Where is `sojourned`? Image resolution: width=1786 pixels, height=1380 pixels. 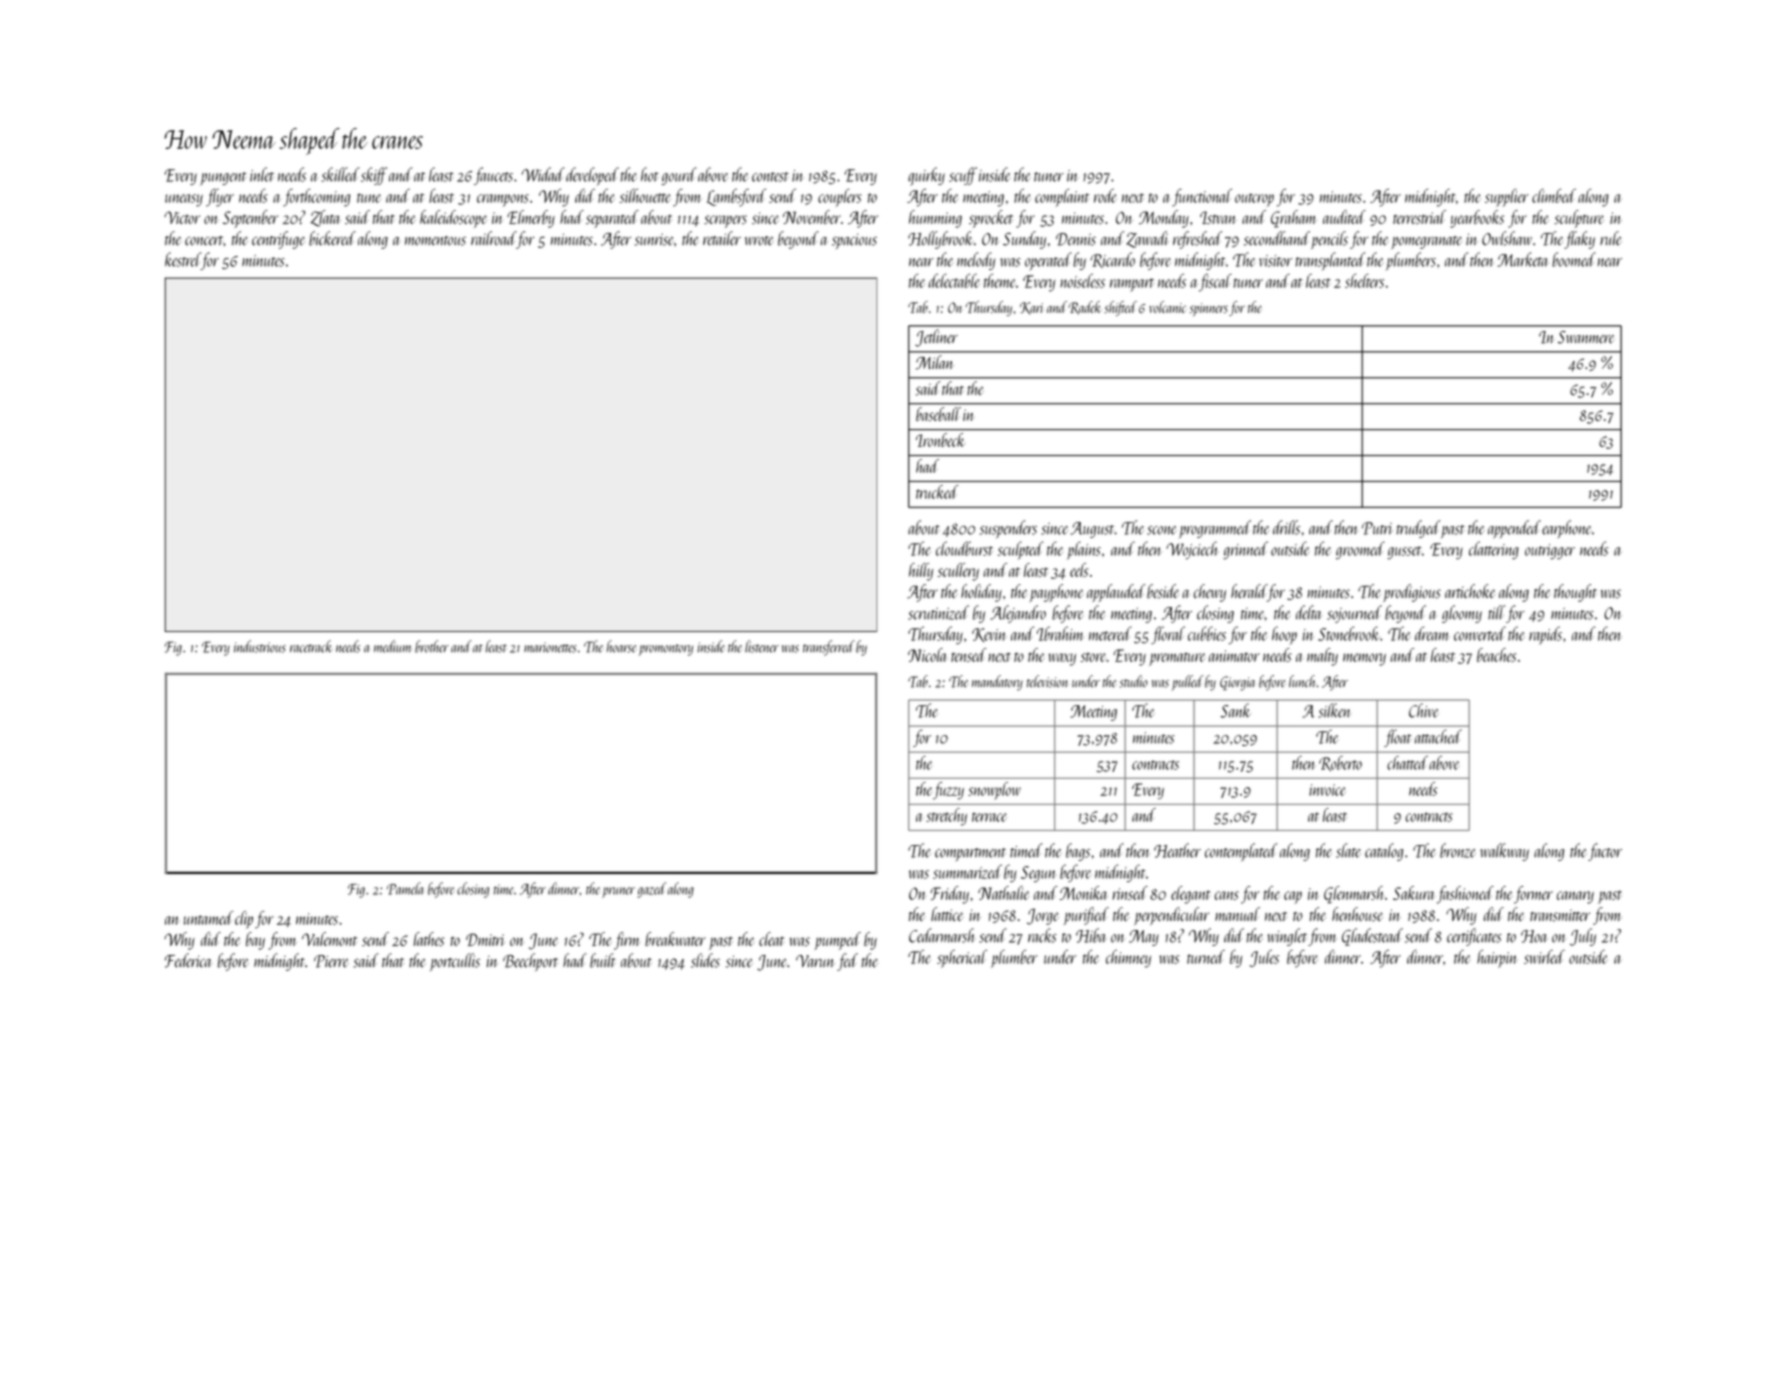
sojourned is located at coordinates (1354, 614).
